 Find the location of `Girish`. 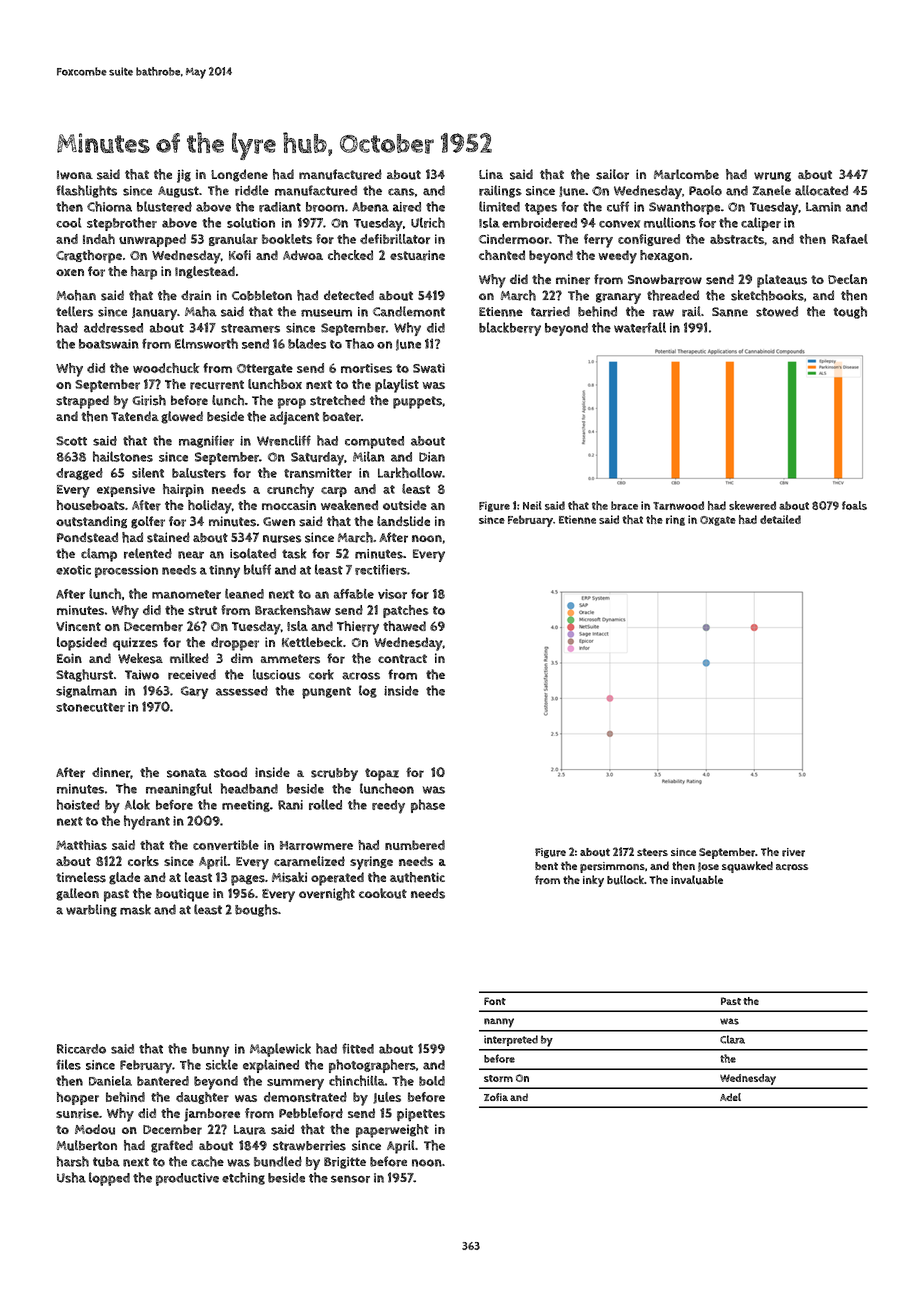

Girish is located at coordinates (149, 400).
